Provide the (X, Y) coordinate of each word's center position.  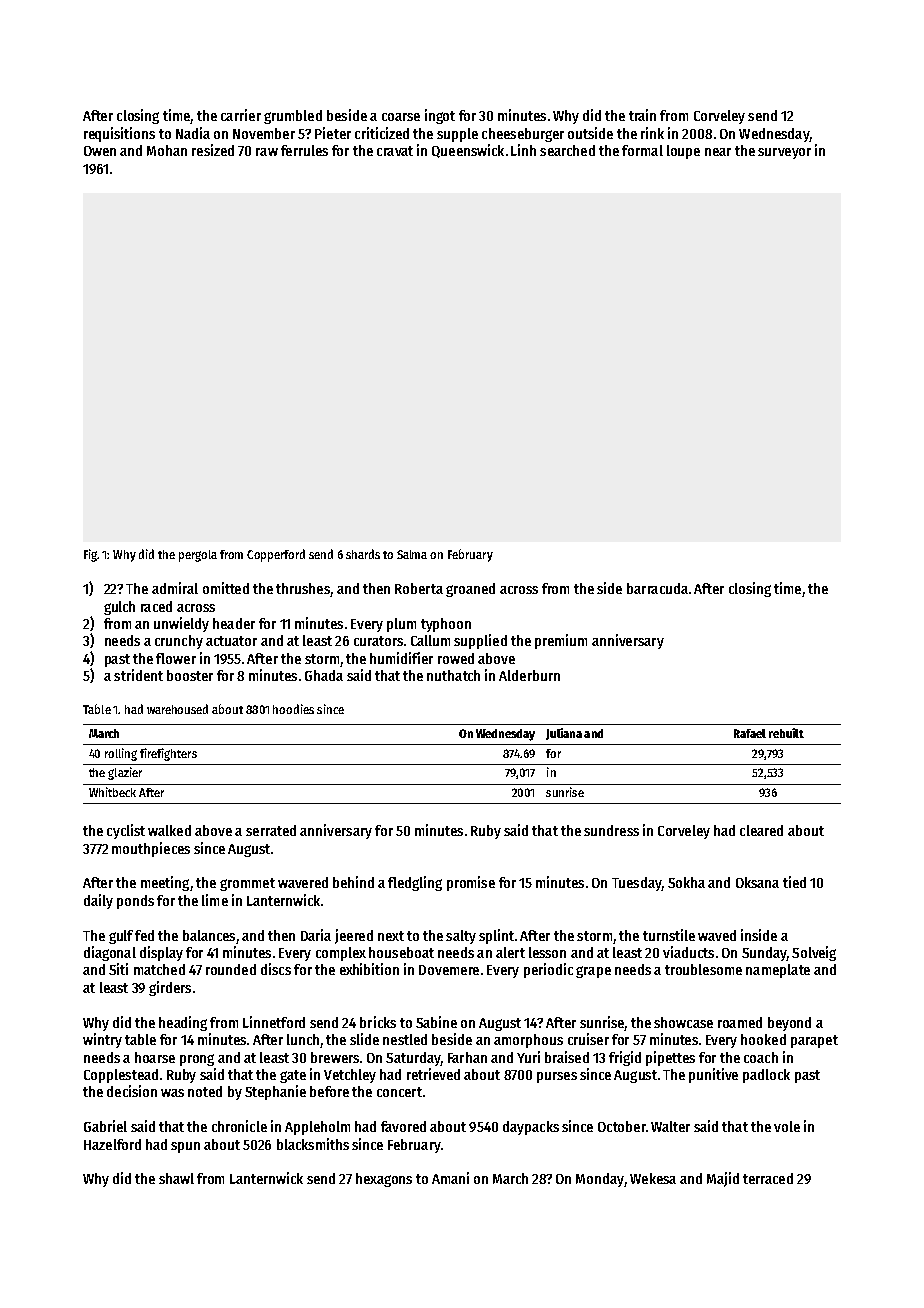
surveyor (784, 153)
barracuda (657, 588)
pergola (198, 556)
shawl (176, 1178)
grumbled (293, 117)
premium (561, 641)
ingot (440, 116)
